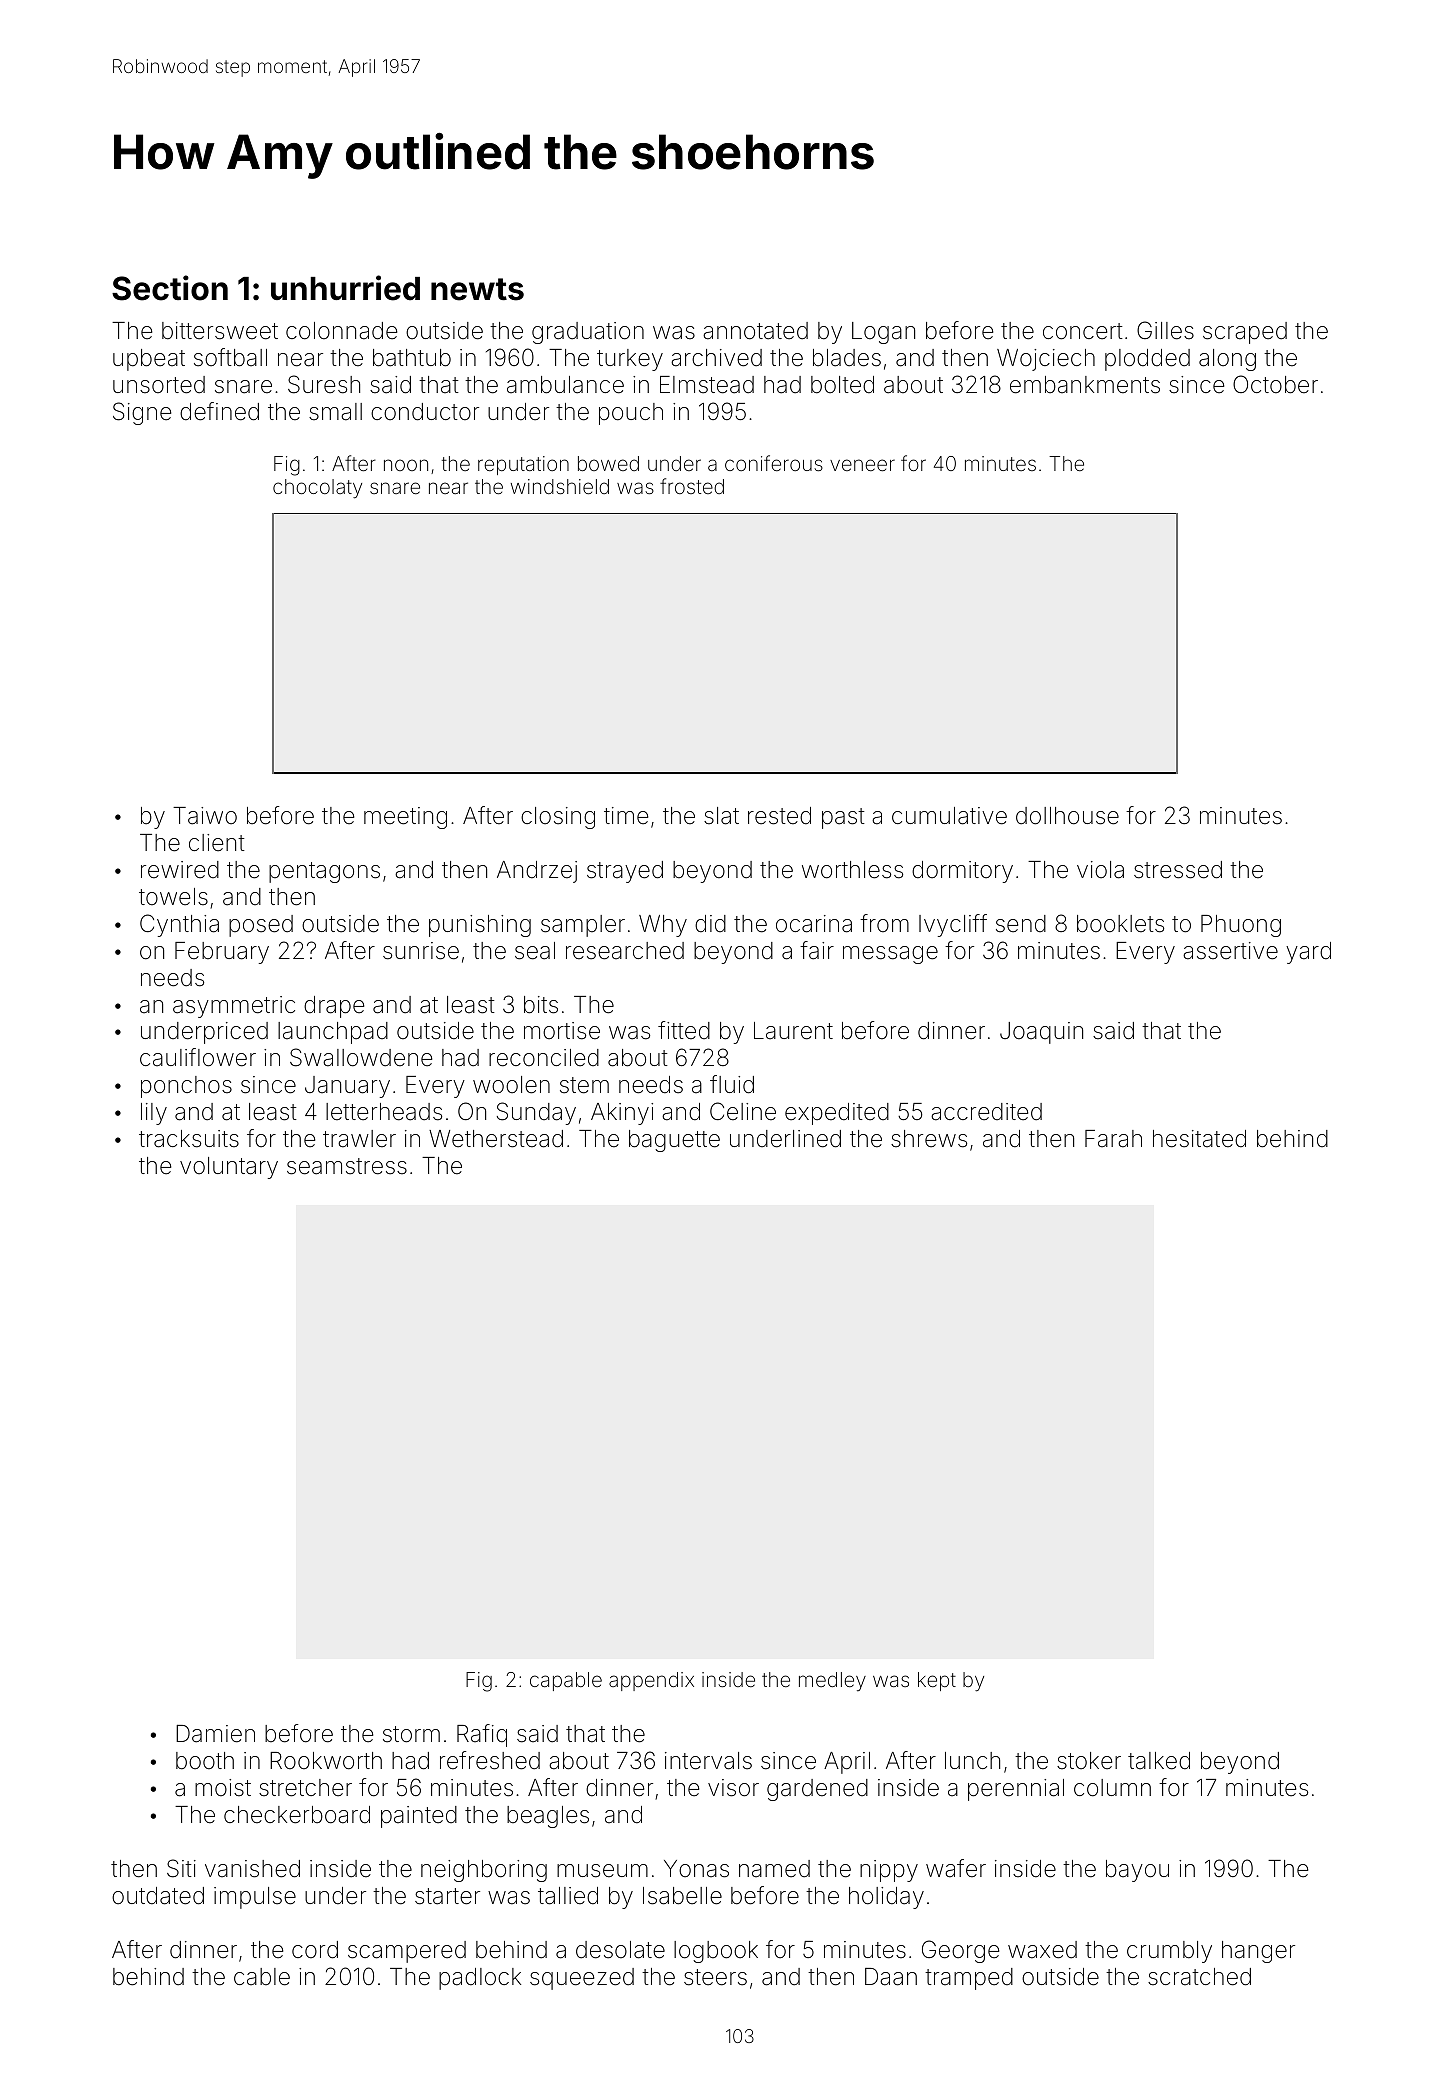 Image resolution: width=1450 pixels, height=2100 pixels. What do you see at coordinates (620, 1950) in the screenshot?
I see `desolate` at bounding box center [620, 1950].
